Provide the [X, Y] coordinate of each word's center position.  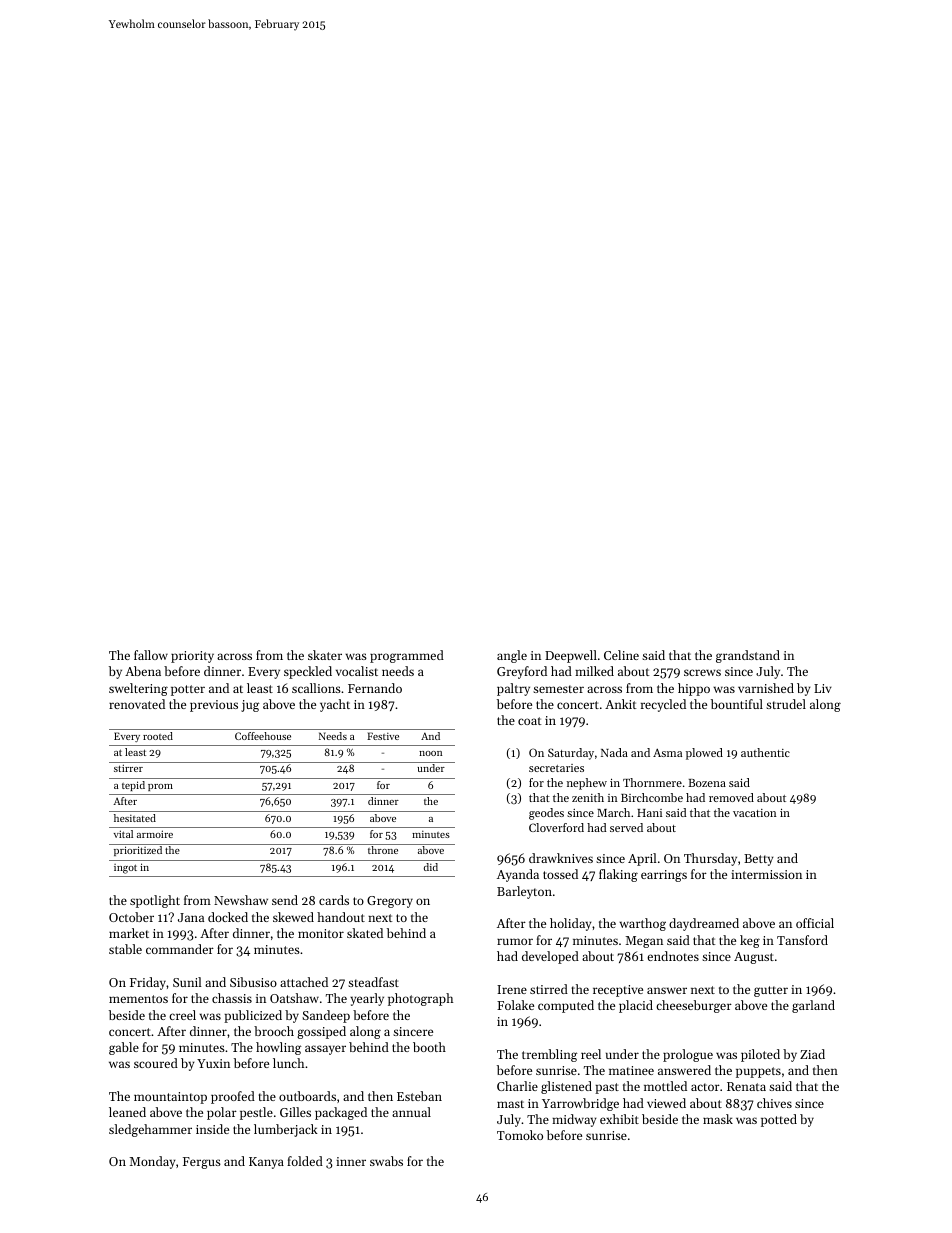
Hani [649, 813]
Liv [823, 688]
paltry [513, 689]
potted [779, 1120]
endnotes [673, 956]
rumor [515, 941]
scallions [316, 688]
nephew [587, 784]
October [131, 917]
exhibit [619, 1119]
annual [411, 1112]
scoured [156, 1063]
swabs [386, 1161]
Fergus [202, 1163]
